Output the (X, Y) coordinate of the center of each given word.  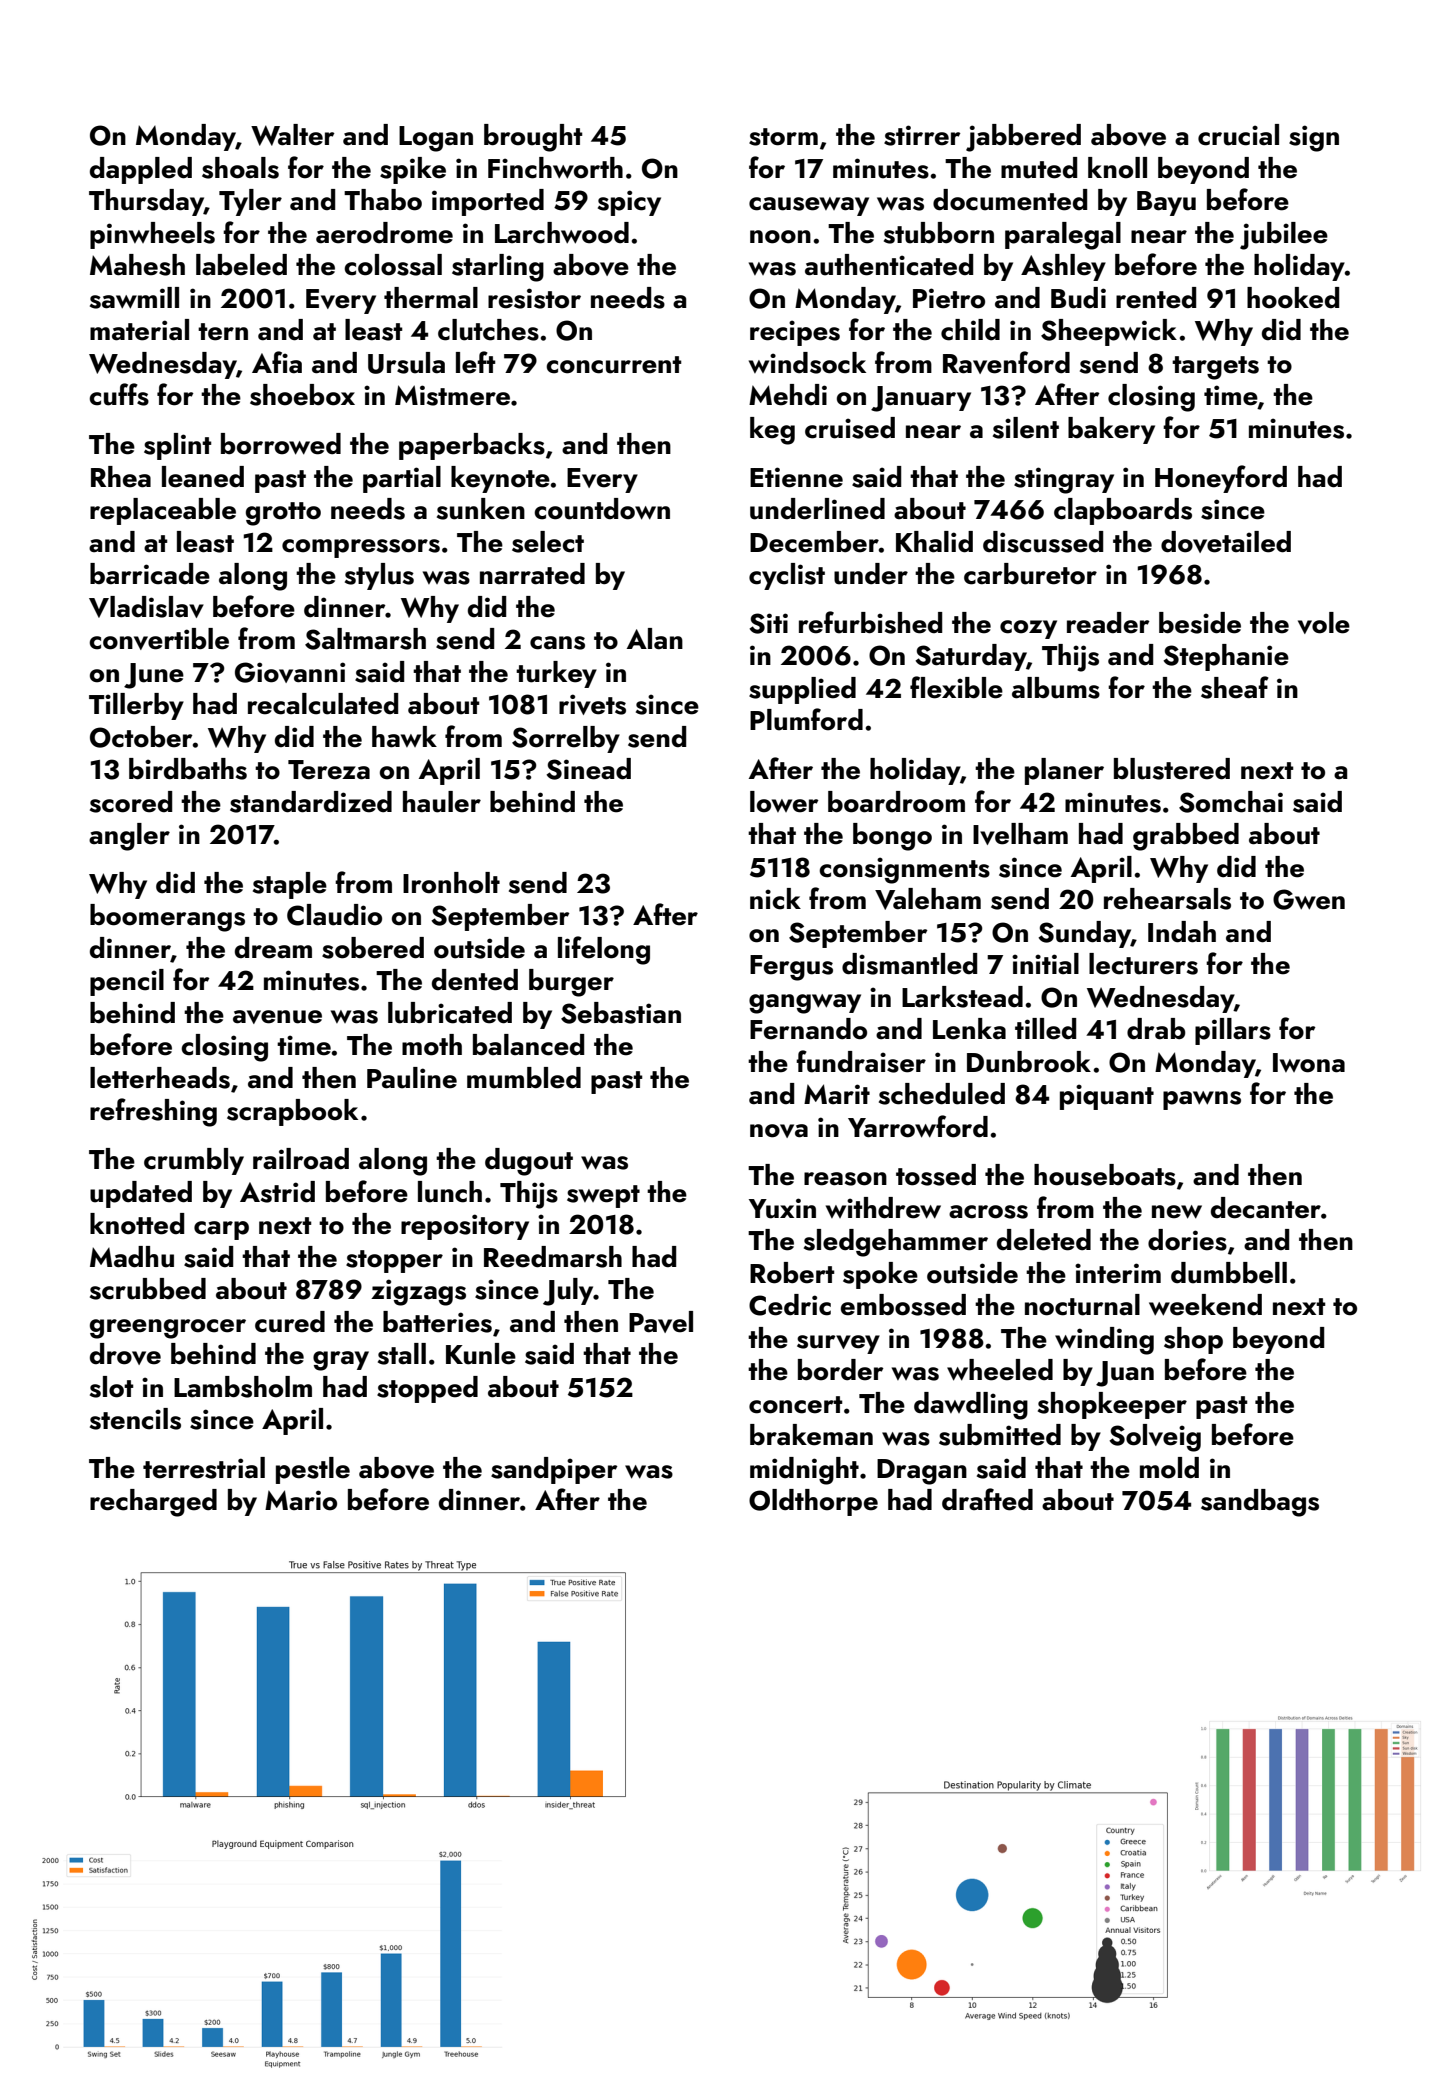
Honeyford (1221, 479)
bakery (1111, 430)
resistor (534, 298)
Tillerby (136, 706)
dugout (529, 1162)
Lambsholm (243, 1387)
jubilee (1284, 236)
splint (178, 446)
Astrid (277, 1192)
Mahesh (137, 265)
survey (838, 1344)
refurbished (870, 622)
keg (772, 431)
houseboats (1105, 1175)
